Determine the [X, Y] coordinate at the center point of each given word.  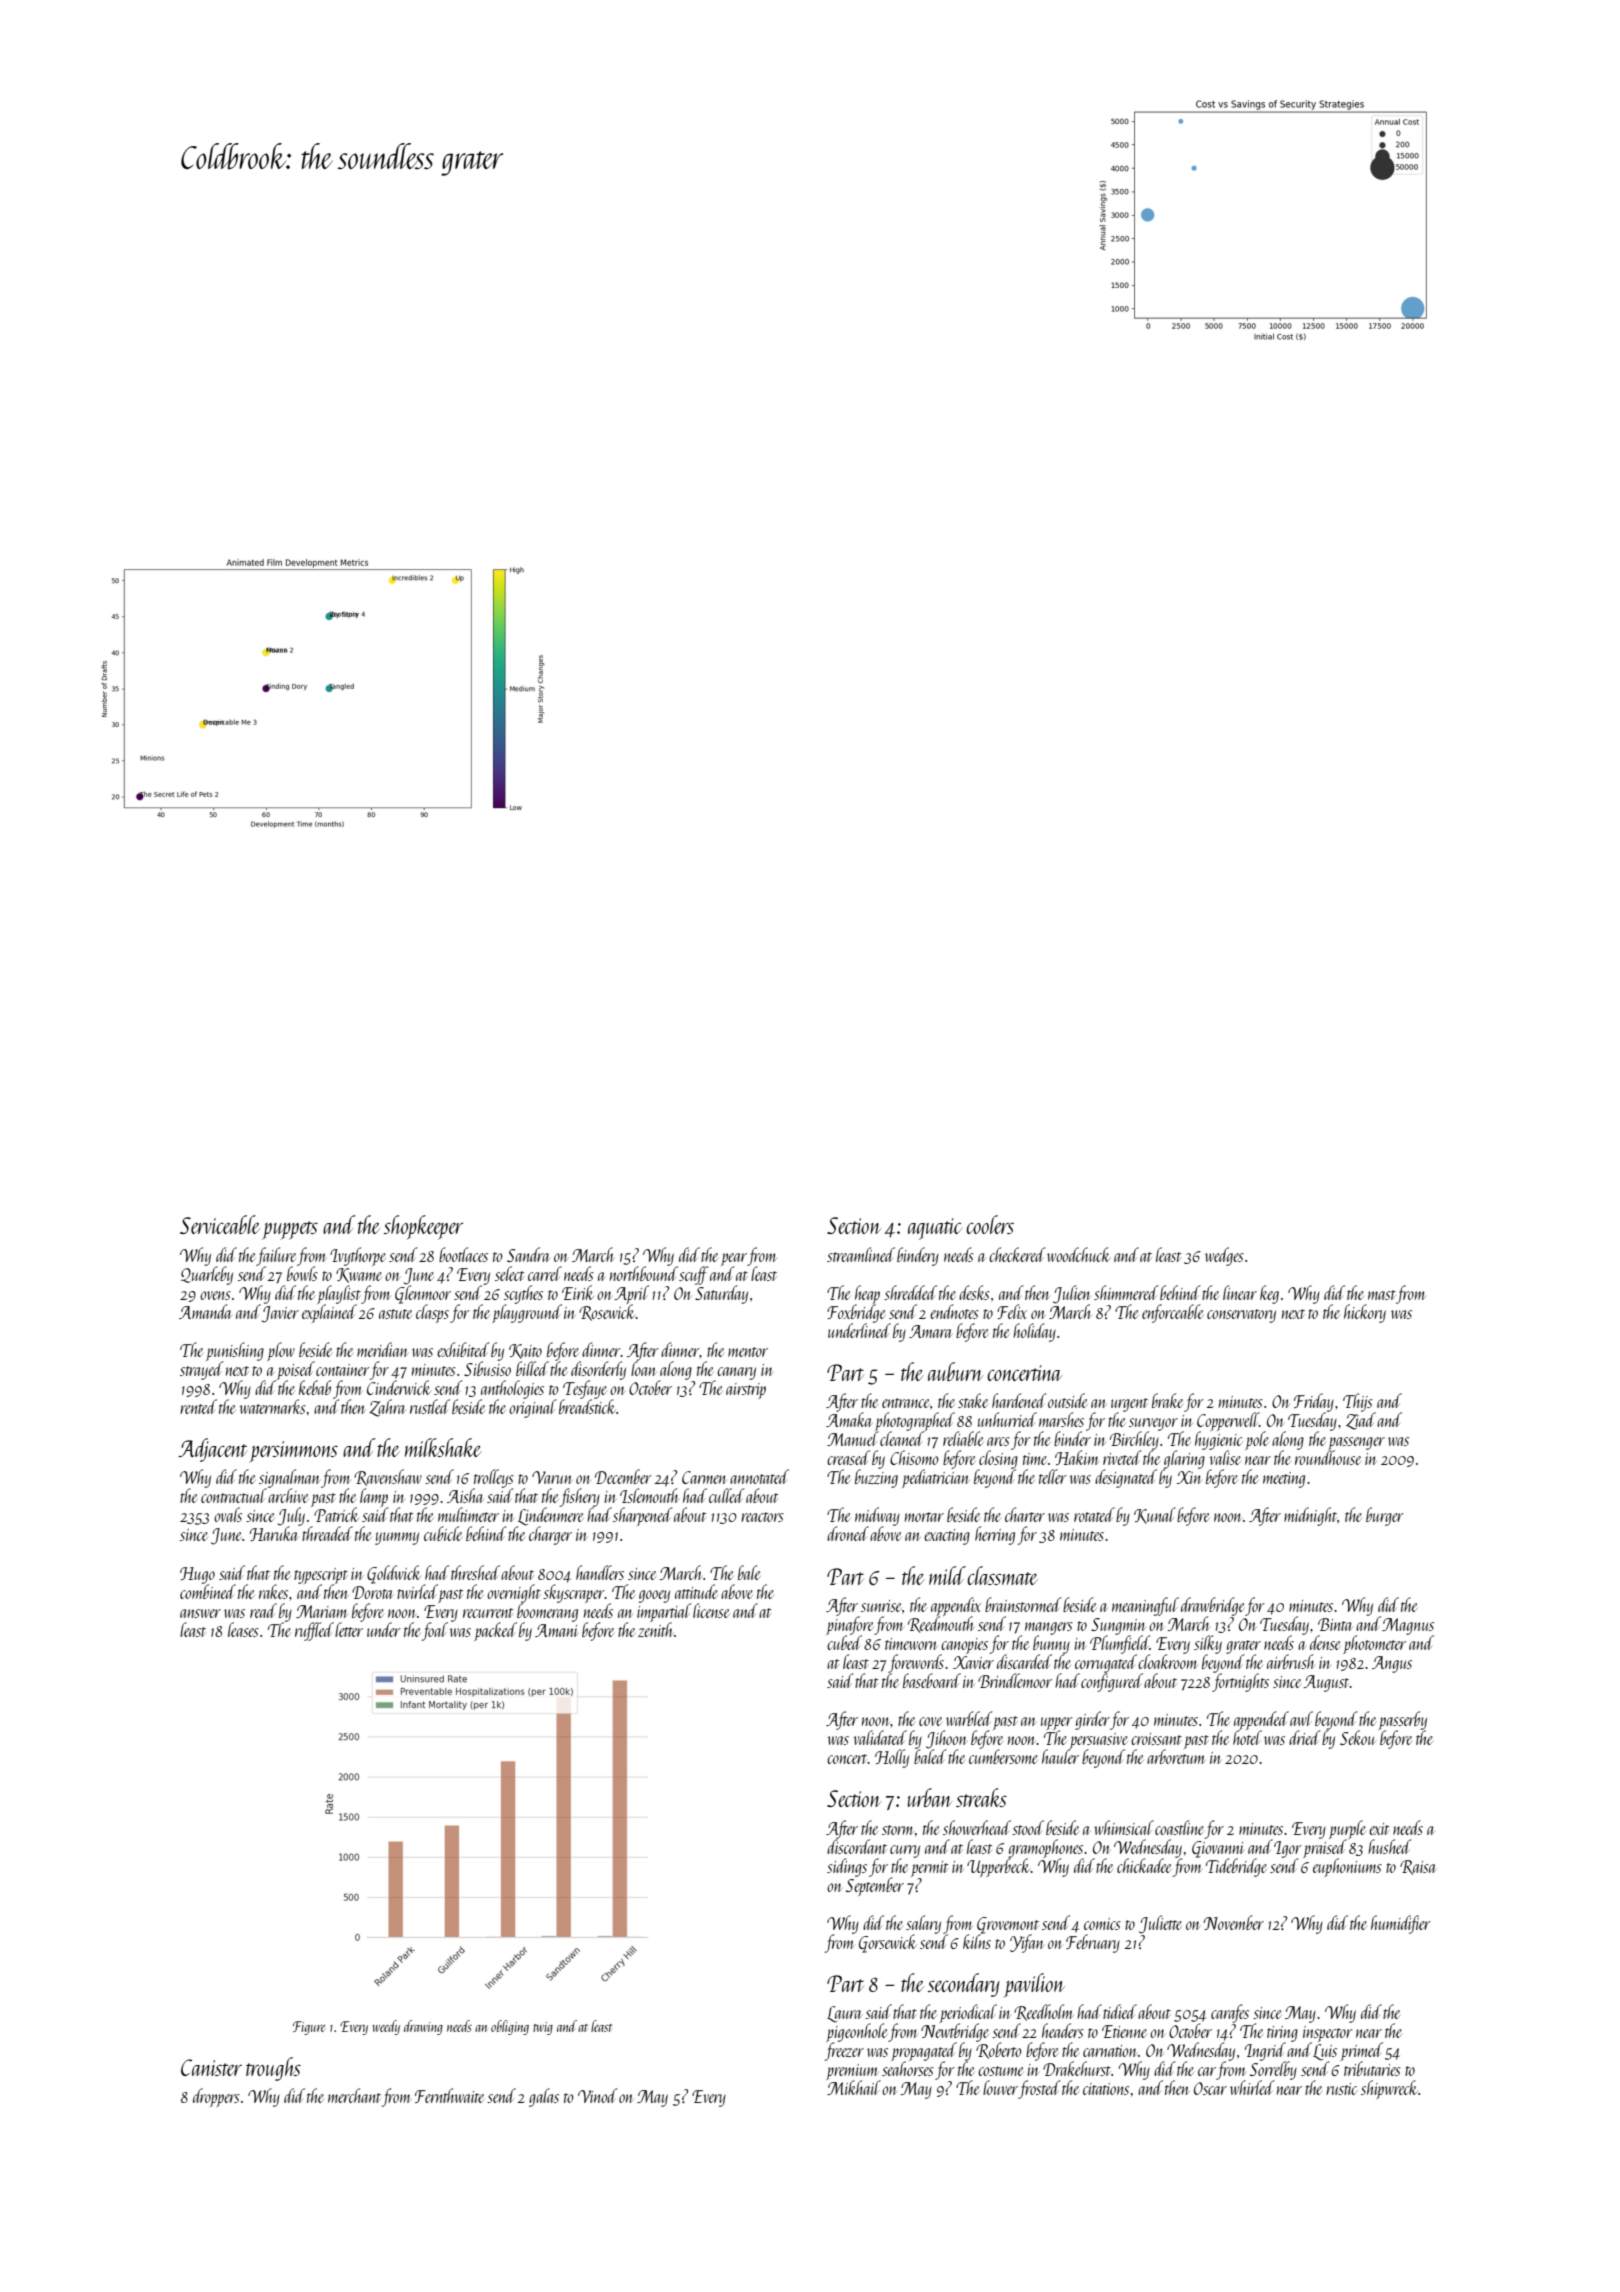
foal [435, 1631]
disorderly [598, 1370]
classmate [1002, 1575]
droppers [216, 2097]
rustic [1341, 2089]
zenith [655, 1629]
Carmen [704, 1477]
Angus [1392, 1664]
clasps [432, 1313]
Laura [844, 2014]
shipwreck [1389, 2089]
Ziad [1361, 1421]
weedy [386, 2027]
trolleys [494, 1478]
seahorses [908, 2069]
